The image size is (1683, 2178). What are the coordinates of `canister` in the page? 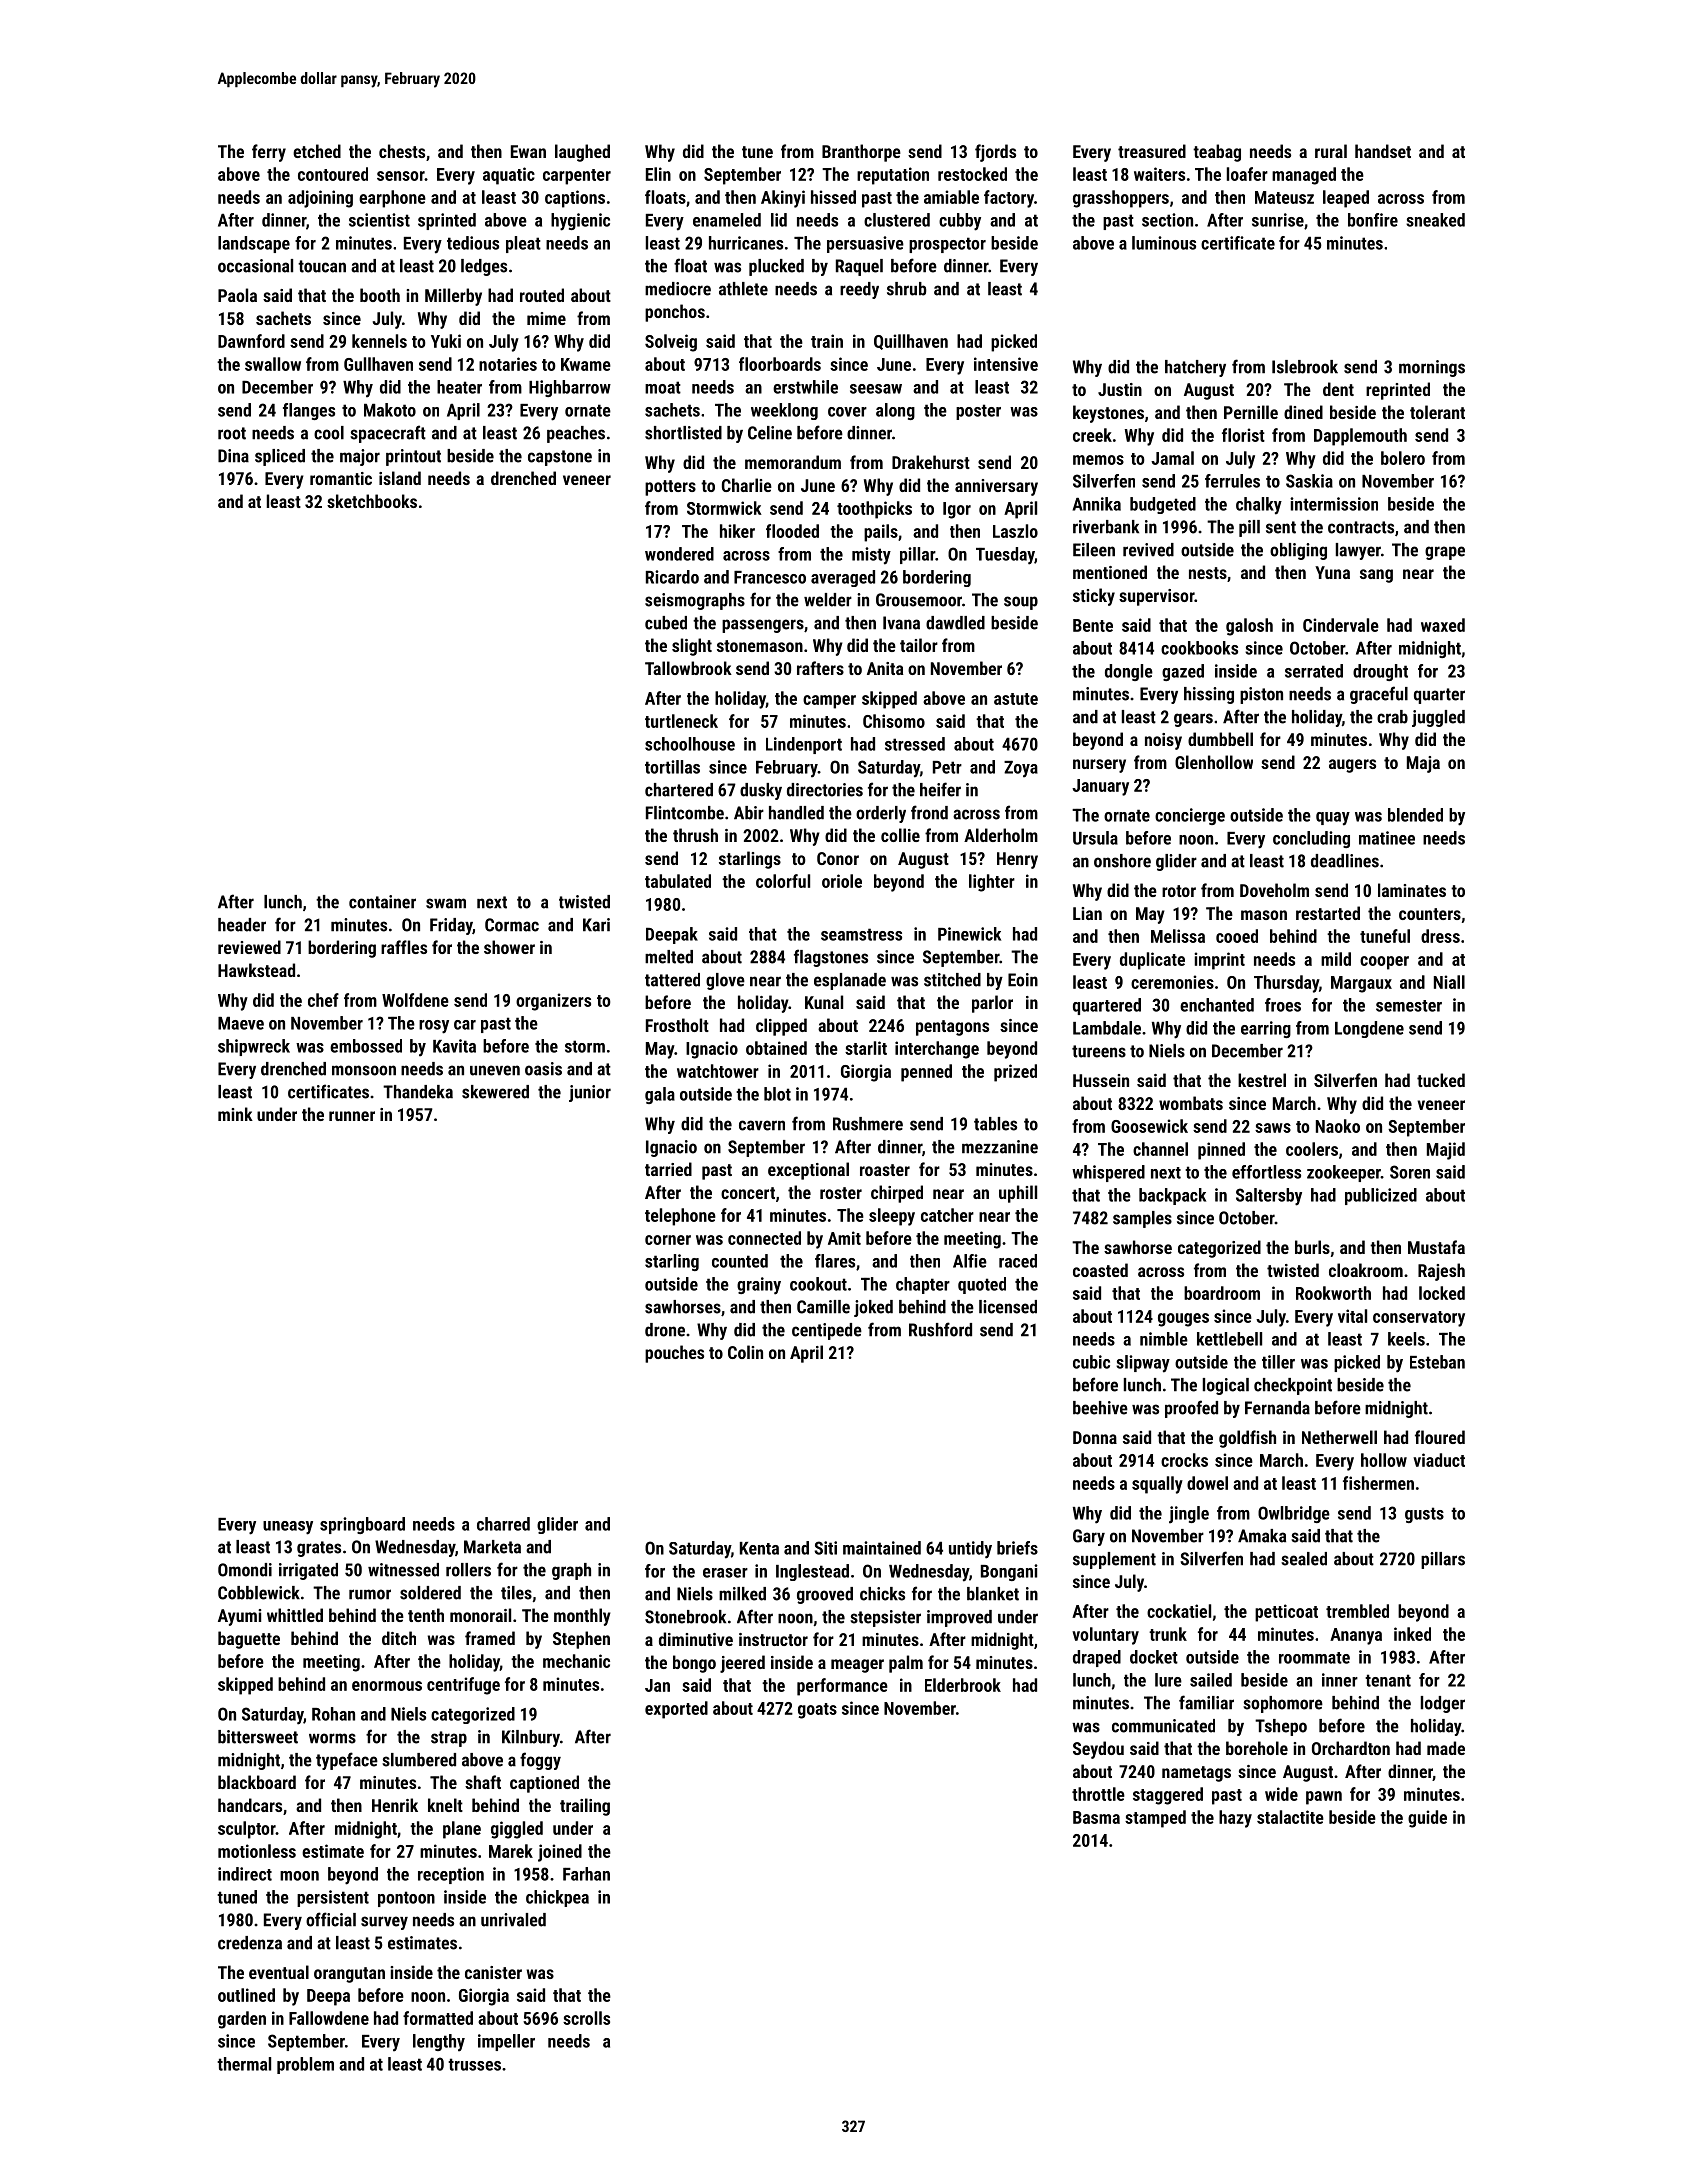 It's located at (493, 1972).
